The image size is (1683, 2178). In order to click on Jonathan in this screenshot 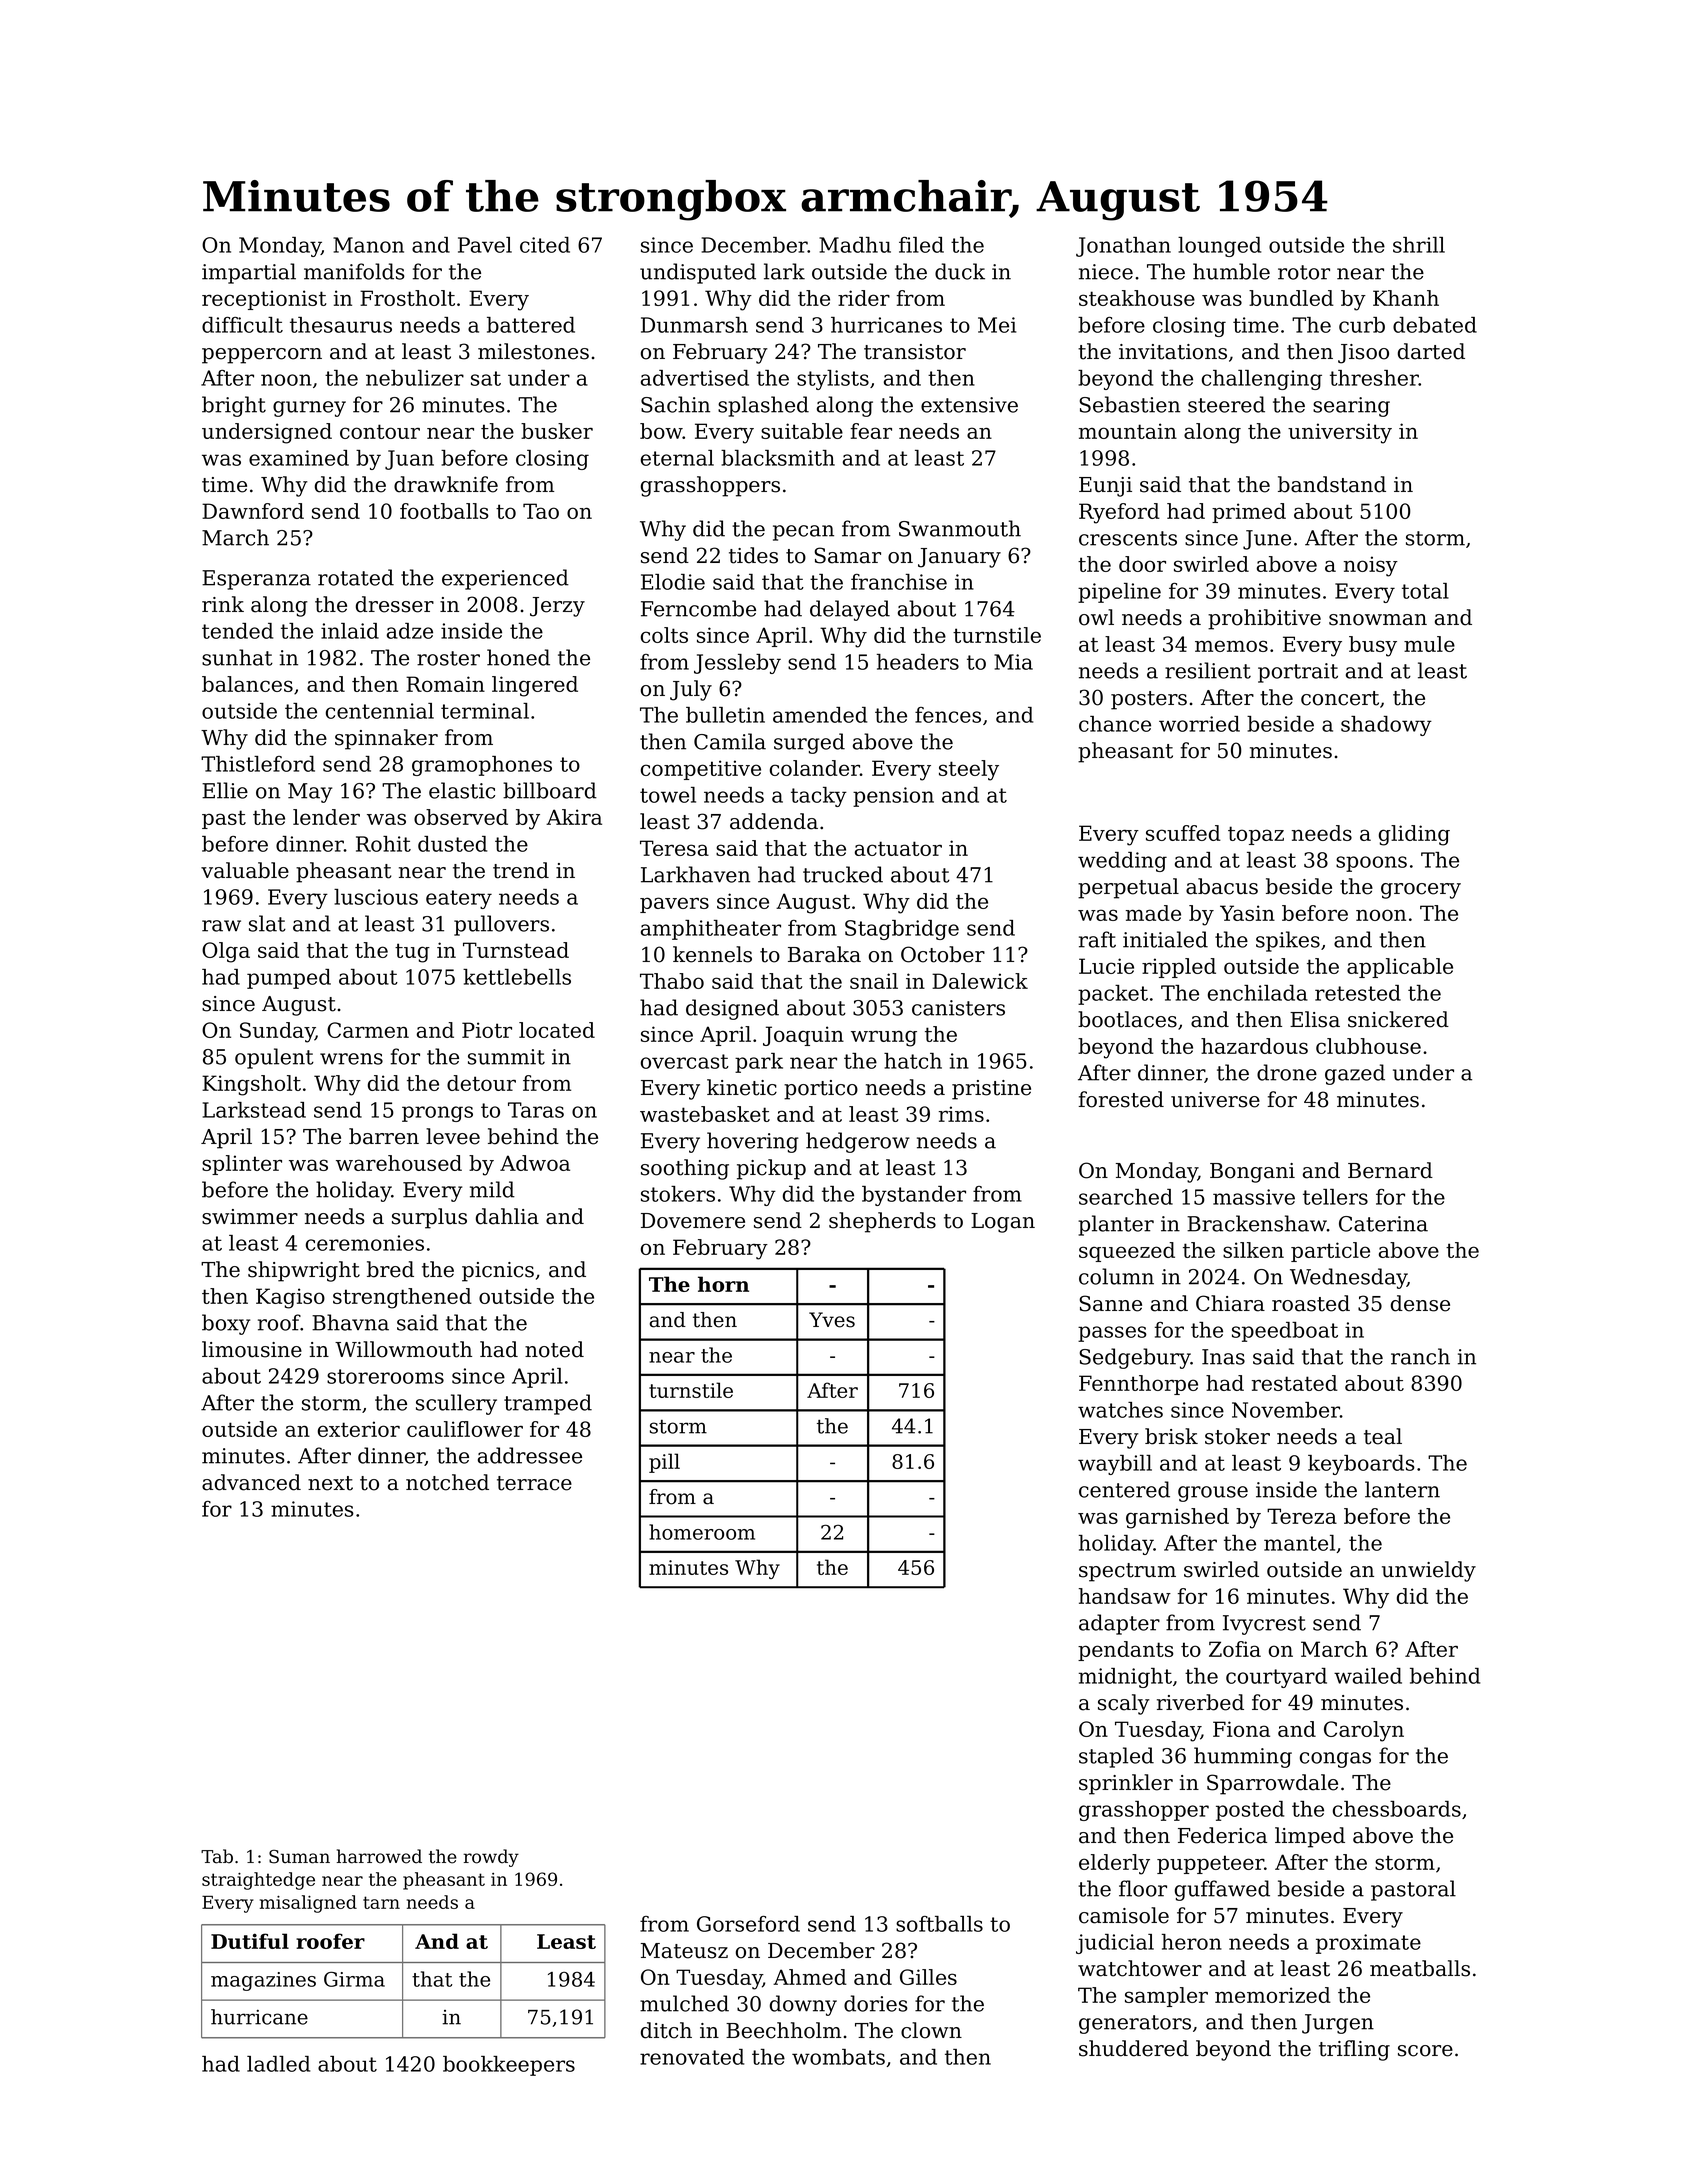, I will do `click(1123, 247)`.
